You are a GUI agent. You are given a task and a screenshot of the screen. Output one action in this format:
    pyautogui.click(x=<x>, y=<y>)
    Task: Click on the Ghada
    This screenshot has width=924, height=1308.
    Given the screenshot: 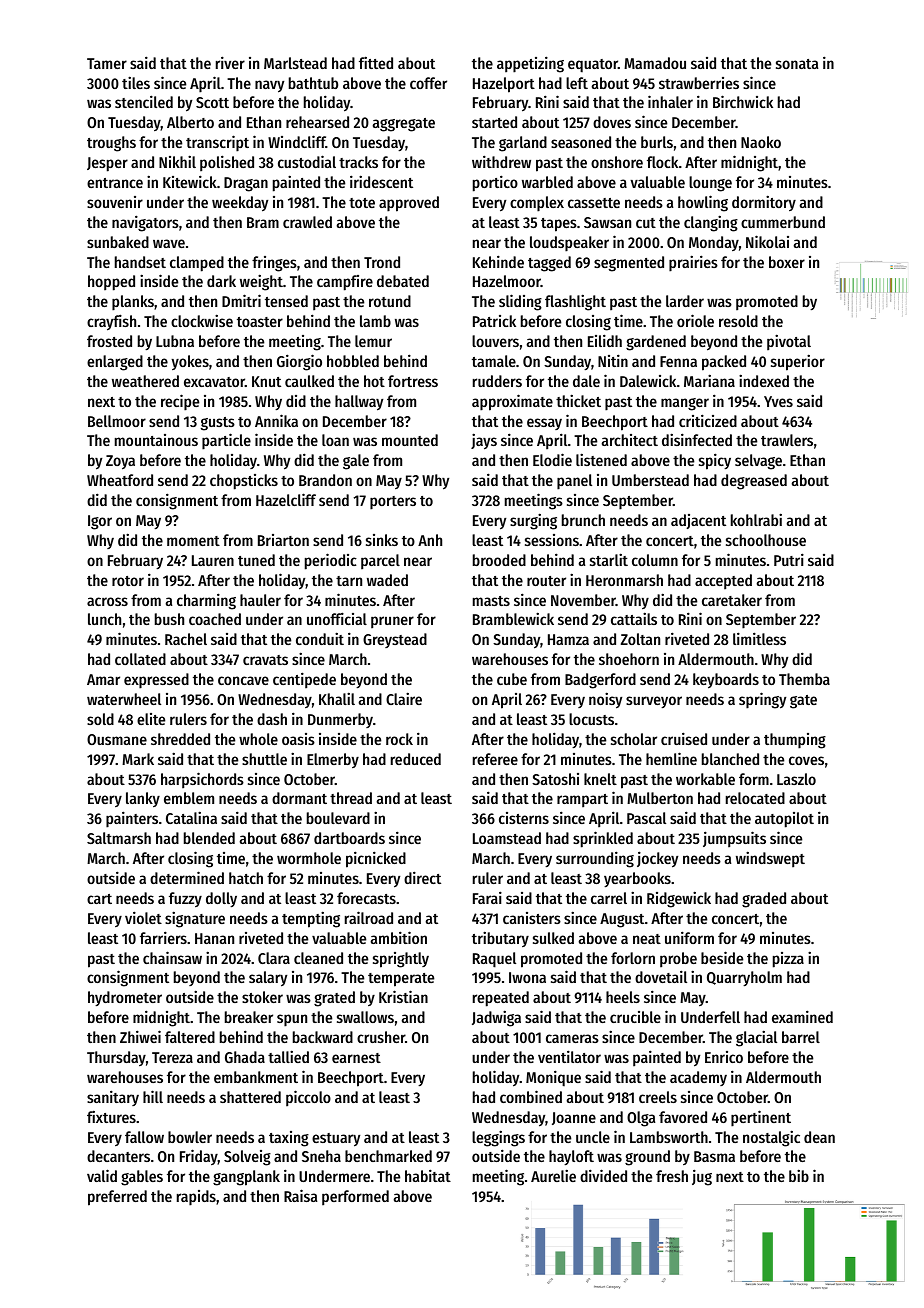 What is the action you would take?
    pyautogui.click(x=245, y=1057)
